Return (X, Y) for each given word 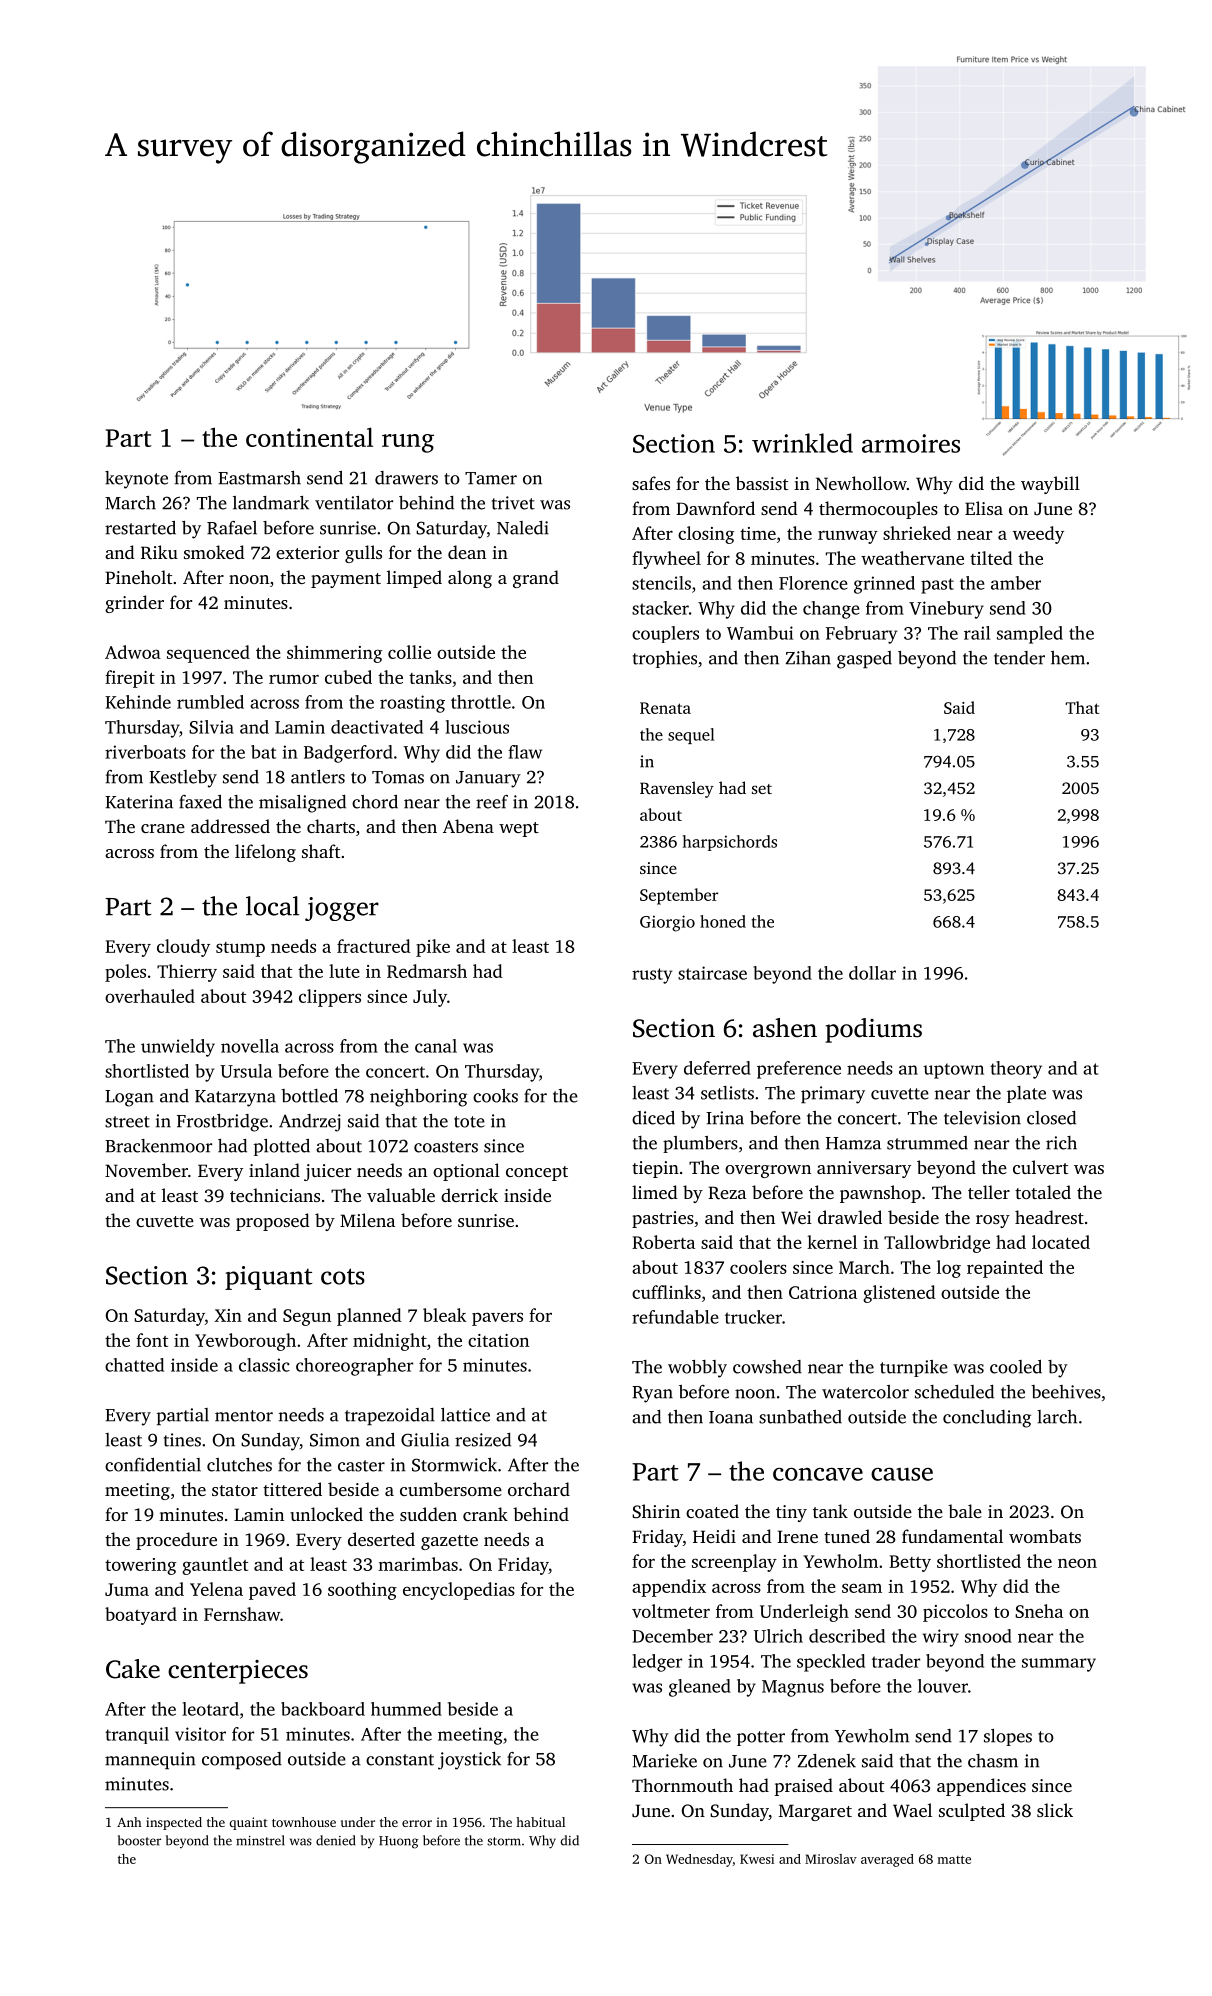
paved (272, 1591)
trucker (753, 1317)
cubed (348, 677)
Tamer (491, 478)
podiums (873, 1030)
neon (1077, 1563)
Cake (133, 1669)
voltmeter (671, 1611)
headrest (1049, 1217)
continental (309, 437)
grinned (884, 585)
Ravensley (677, 789)
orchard (539, 1489)
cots (343, 1276)
